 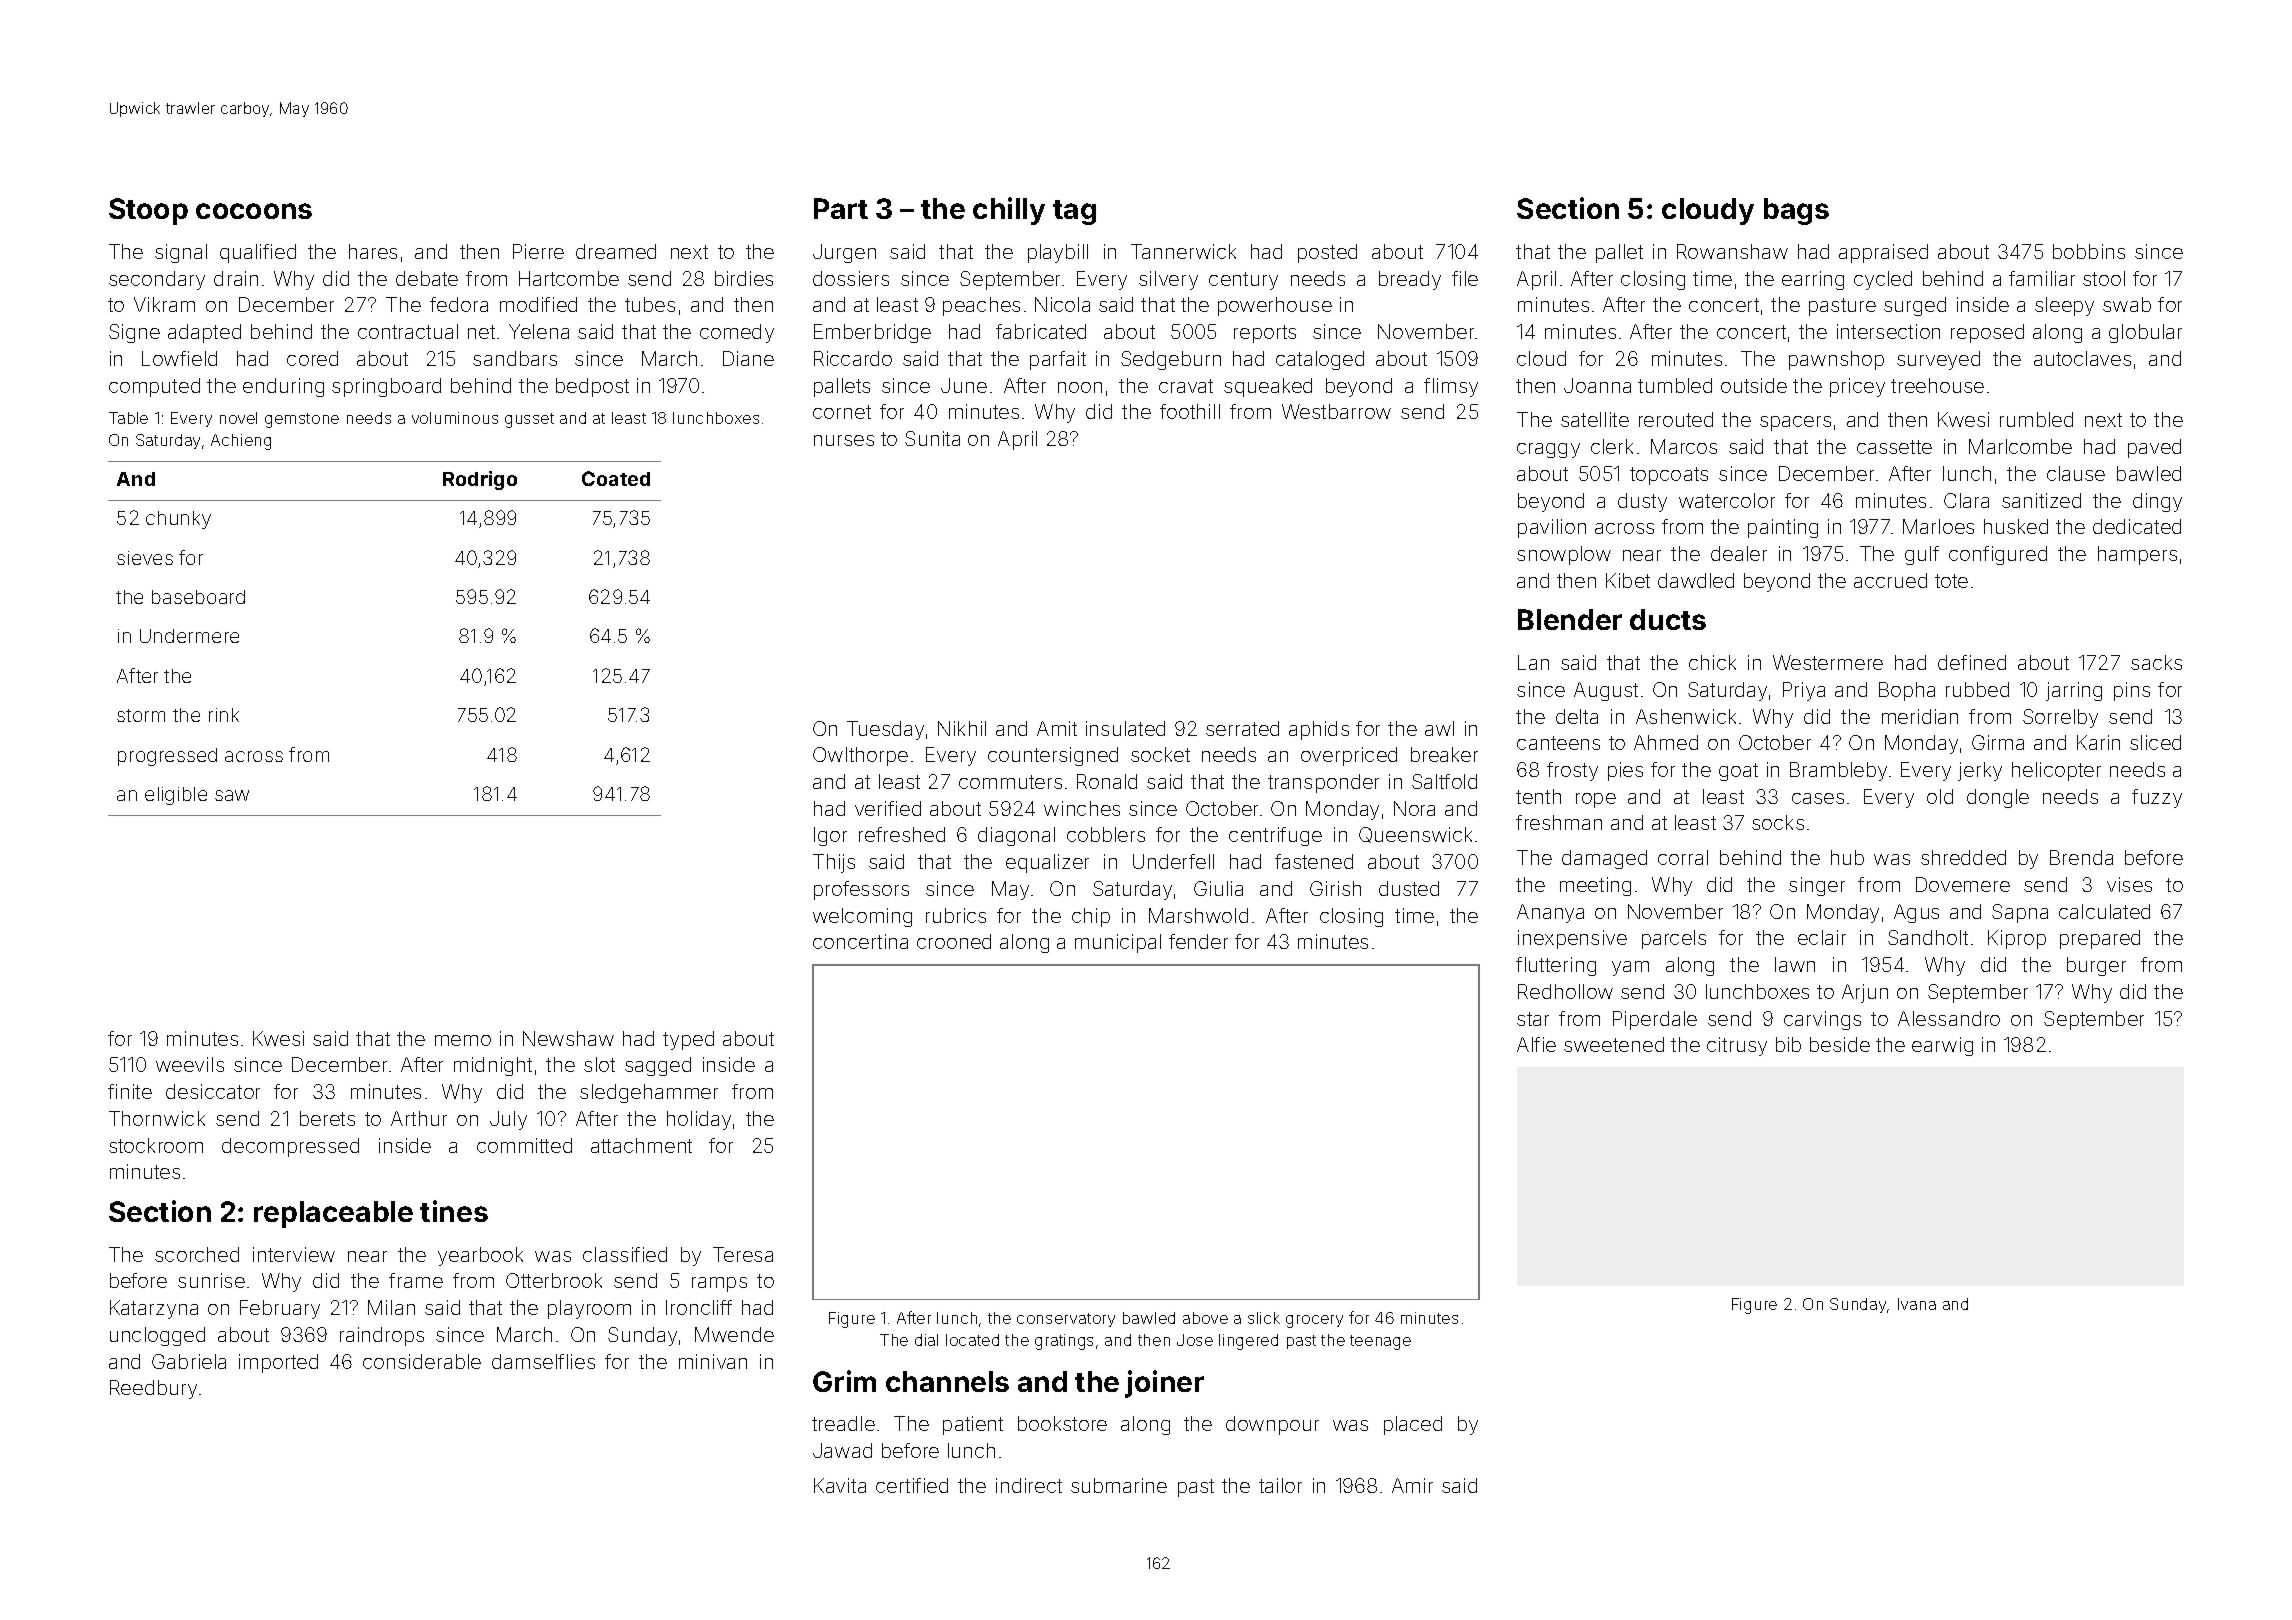 What do you see at coordinates (1009, 211) in the page?
I see `chilly` at bounding box center [1009, 211].
